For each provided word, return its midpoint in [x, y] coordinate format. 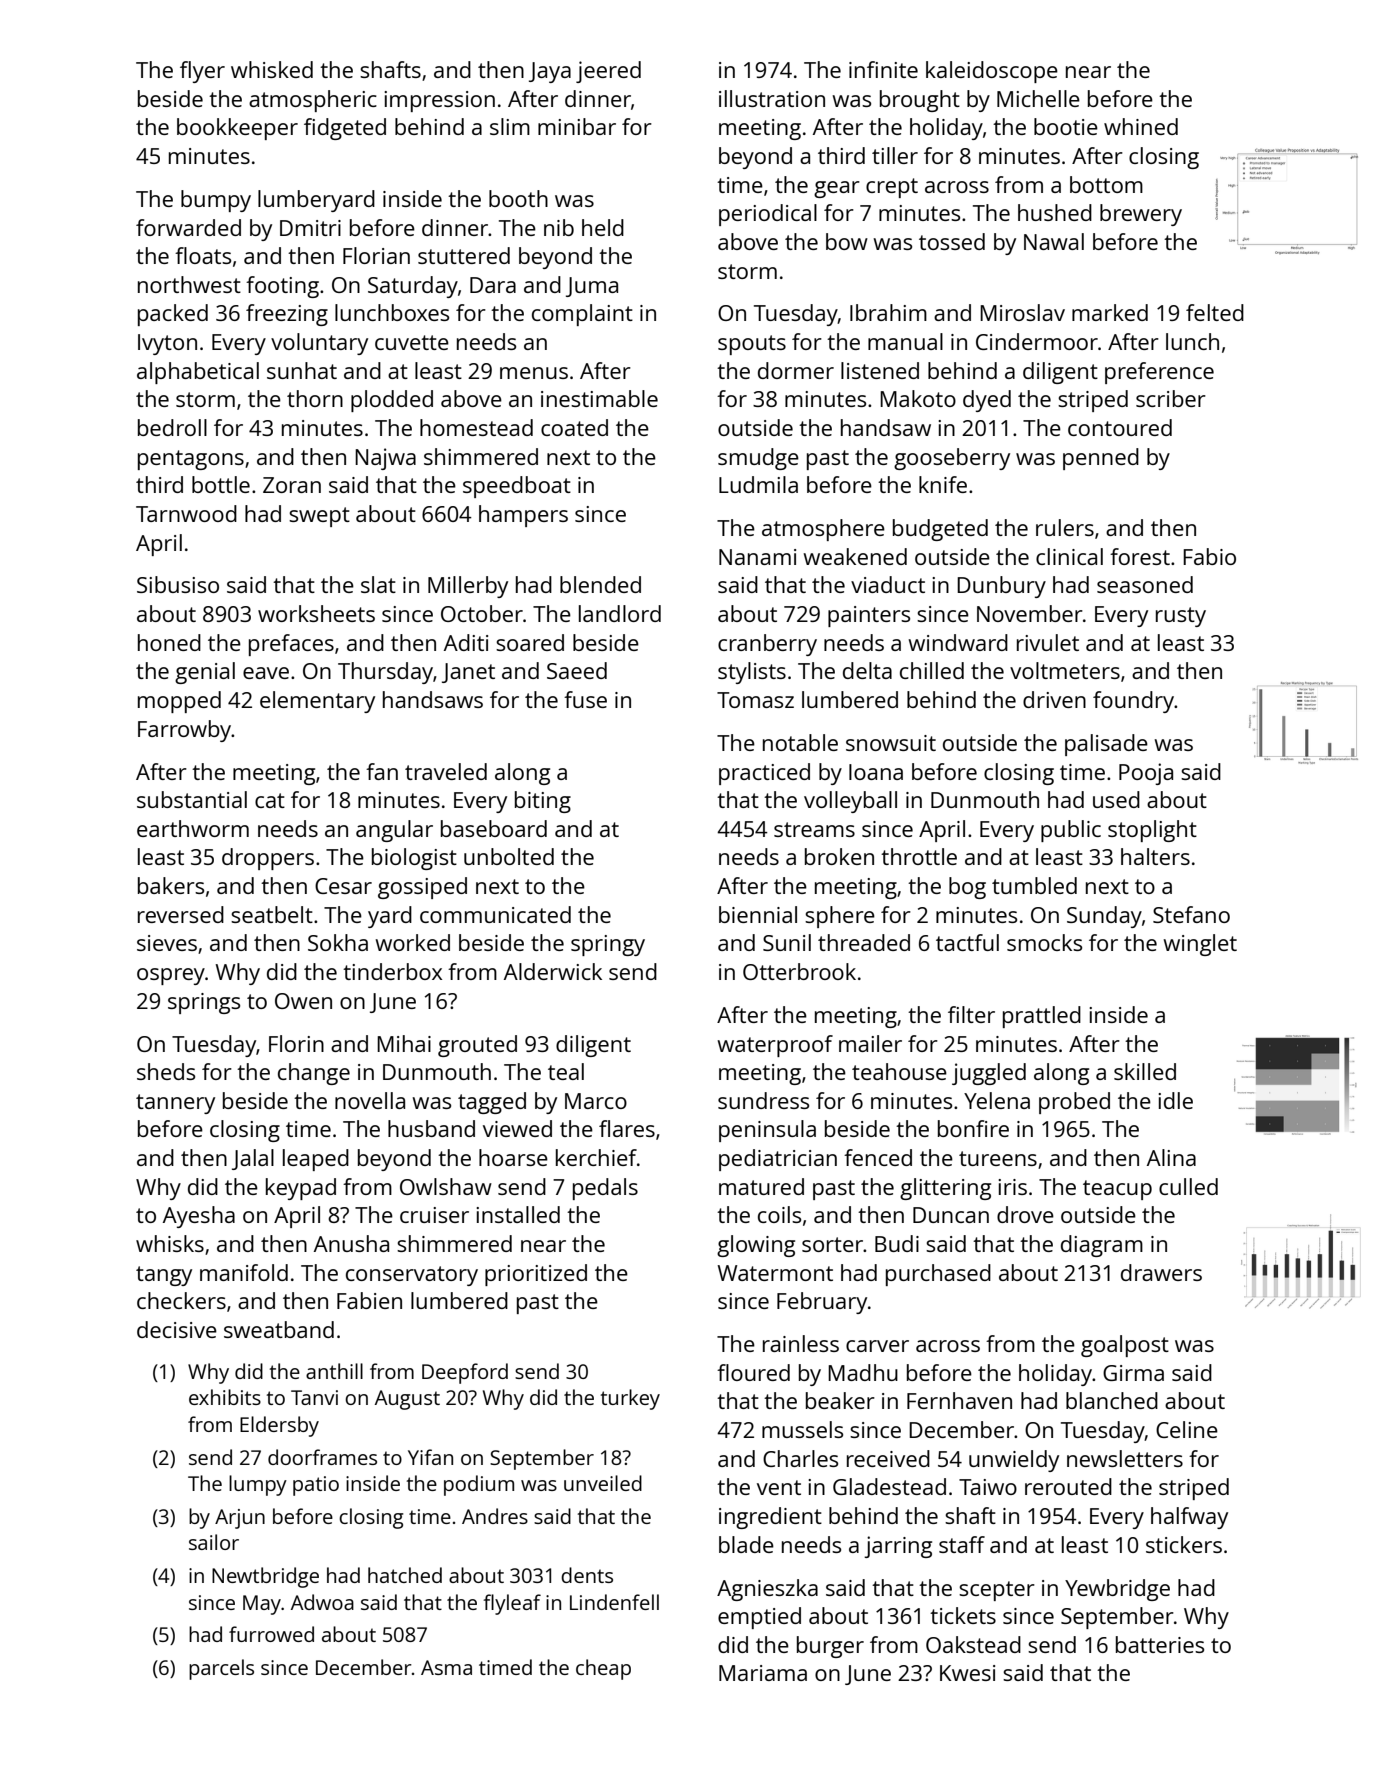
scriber [1171, 398]
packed [173, 315]
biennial [758, 914]
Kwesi [967, 1673]
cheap [603, 1669]
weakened [855, 556]
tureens [998, 1158]
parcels [221, 1669]
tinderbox [392, 971]
